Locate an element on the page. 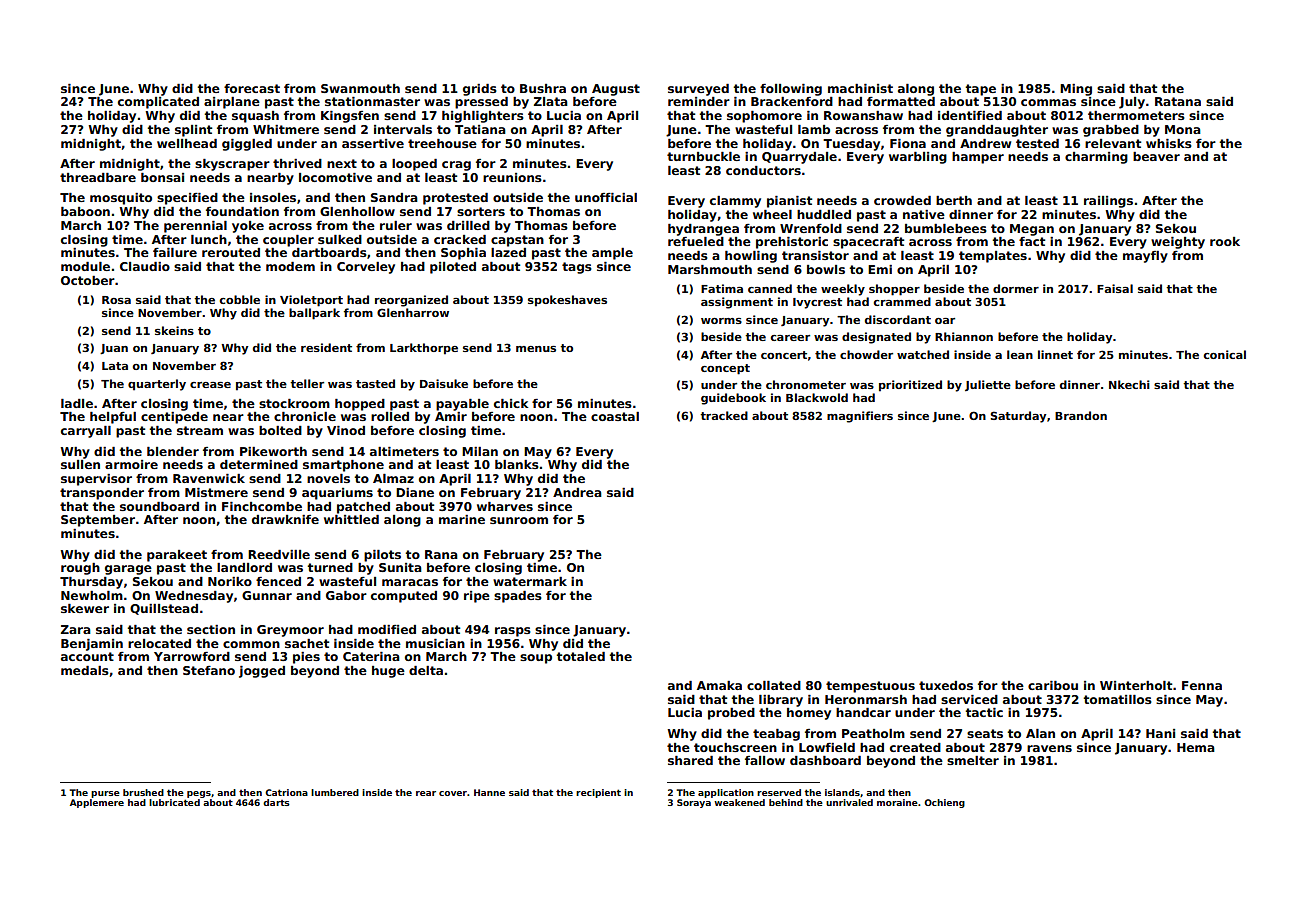 Image resolution: width=1308 pixels, height=924 pixels. mayfly is located at coordinates (1145, 257).
